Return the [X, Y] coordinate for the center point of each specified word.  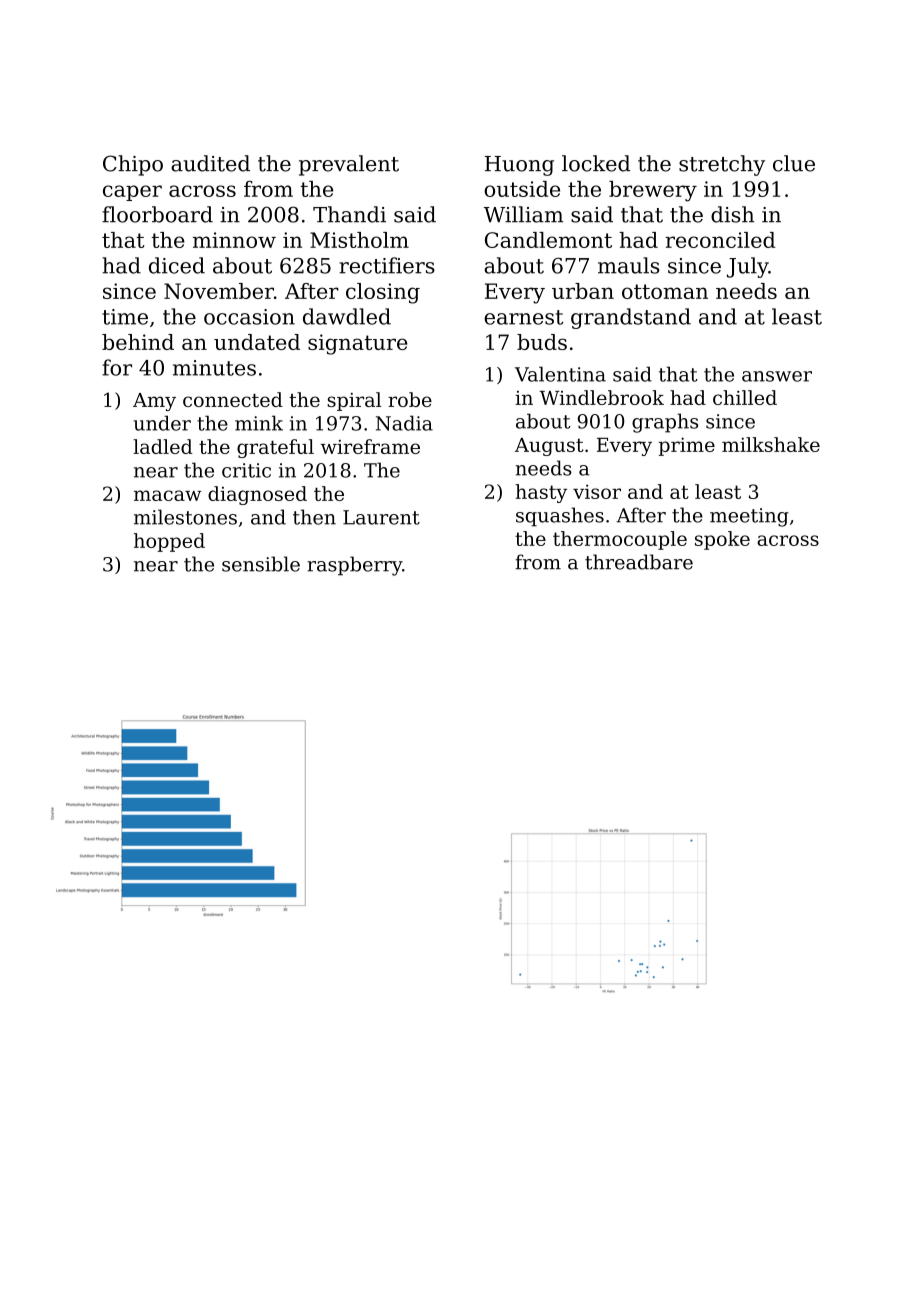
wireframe [370, 446]
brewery [653, 191]
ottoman [665, 291]
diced [177, 265]
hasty [541, 493]
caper [132, 193]
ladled [163, 446]
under [162, 423]
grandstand [631, 318]
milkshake [771, 444]
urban [583, 291]
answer [777, 376]
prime [687, 446]
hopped [169, 542]
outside [522, 189]
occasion [249, 317]
